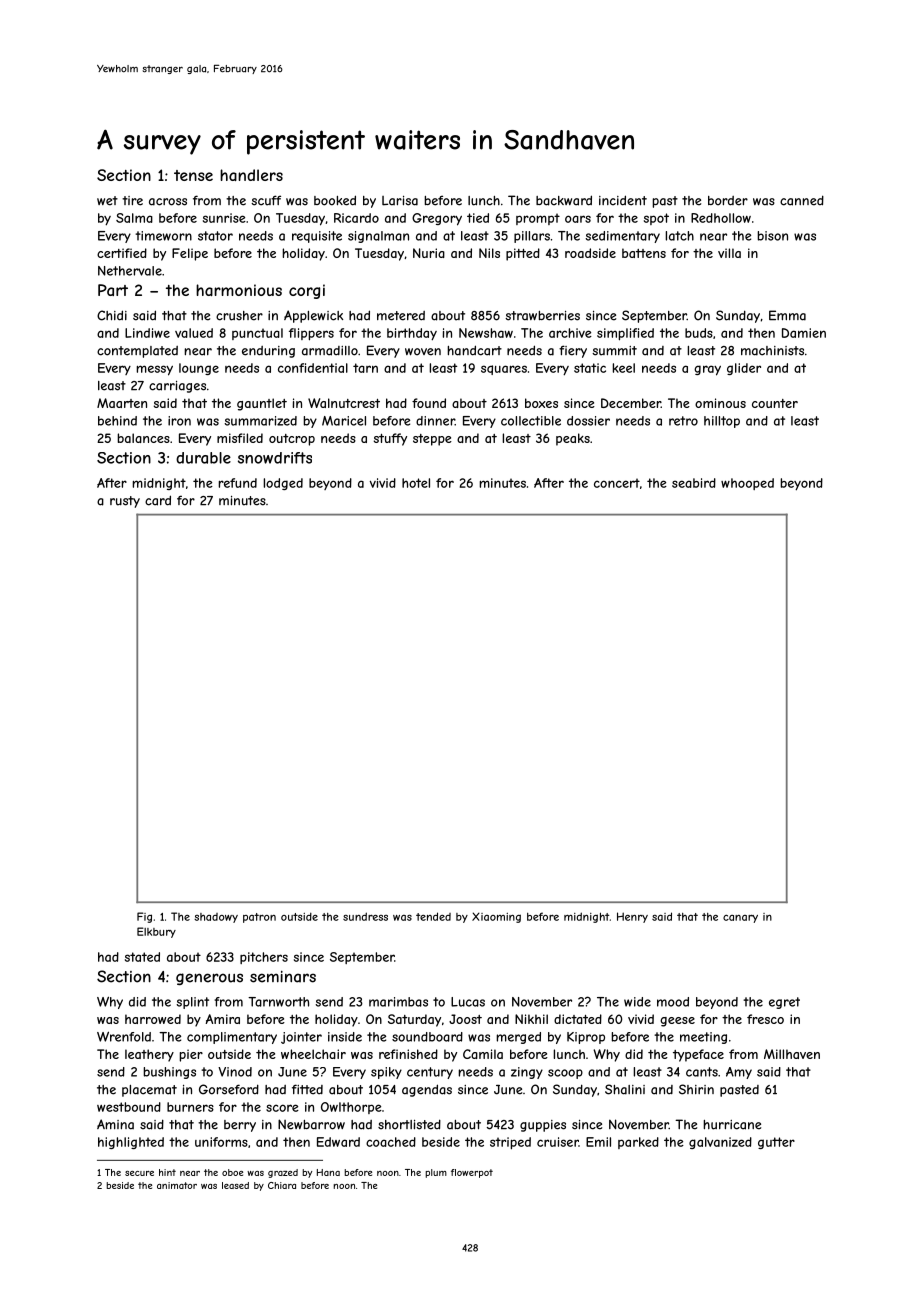 Image resolution: width=924 pixels, height=1314 pixels. Describe the element at coordinates (747, 484) in the page. I see `whooped` at that location.
